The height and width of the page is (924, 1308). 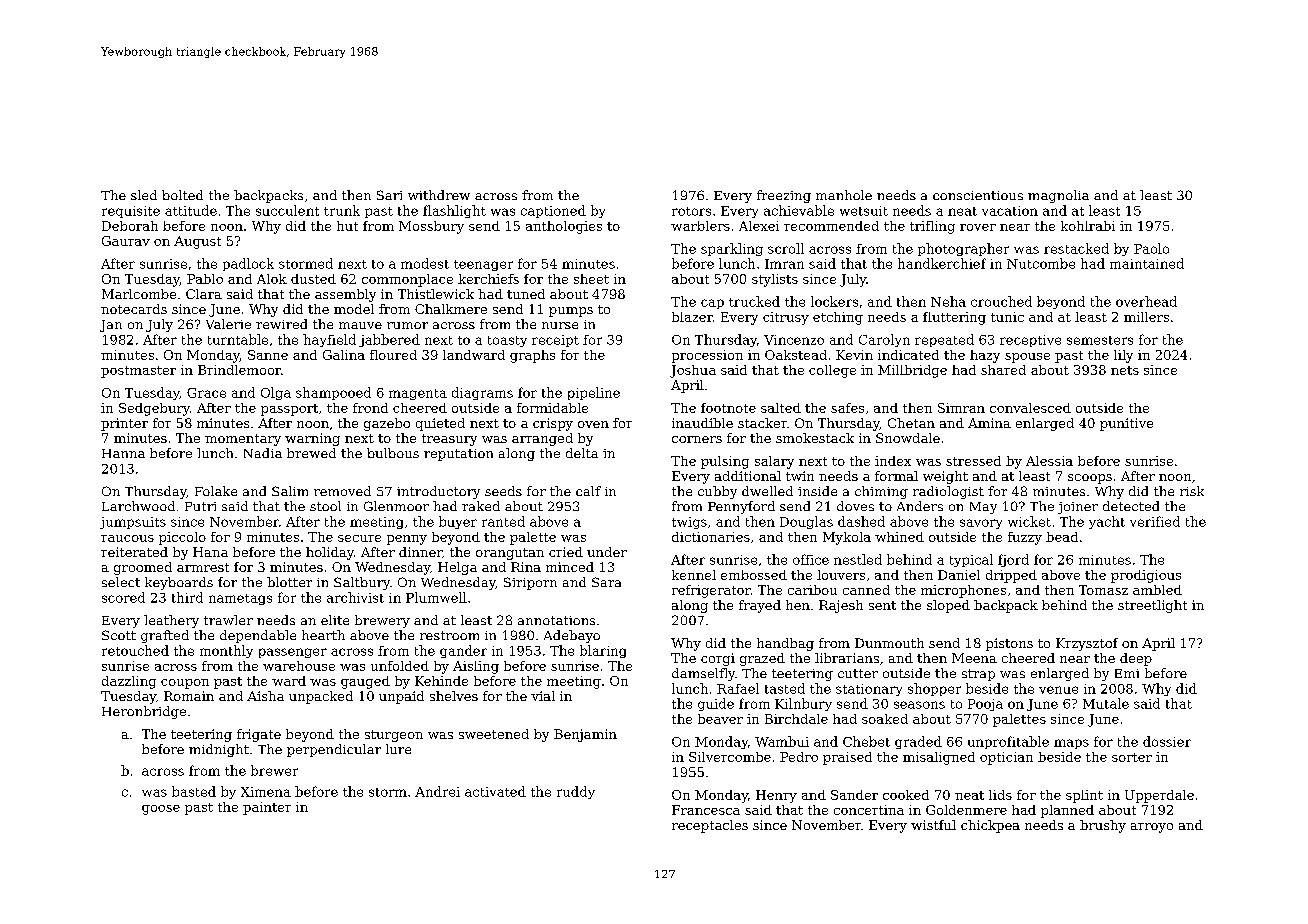 I want to click on Henry, so click(x=776, y=796).
